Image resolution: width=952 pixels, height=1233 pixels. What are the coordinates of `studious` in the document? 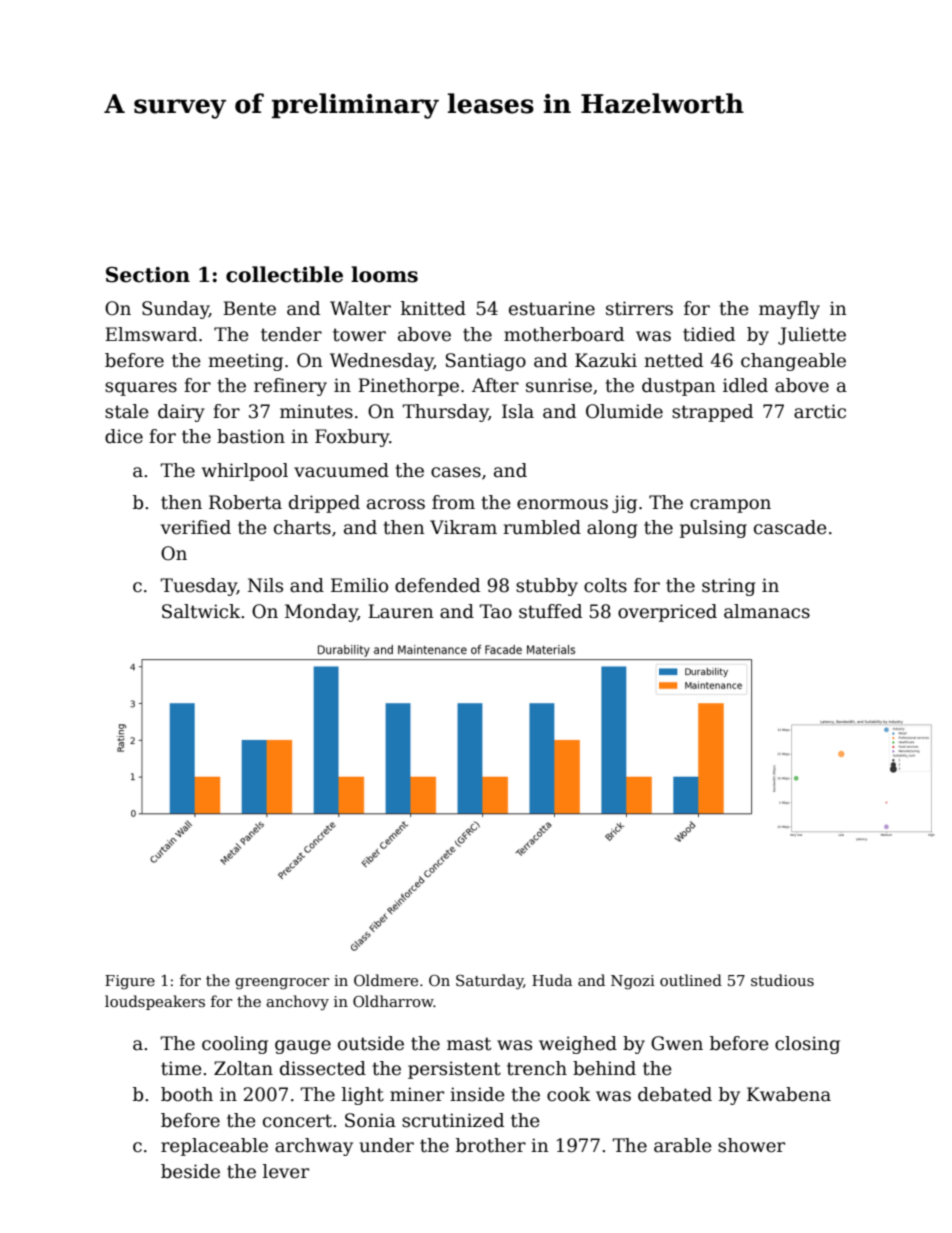 It's located at (782, 980).
